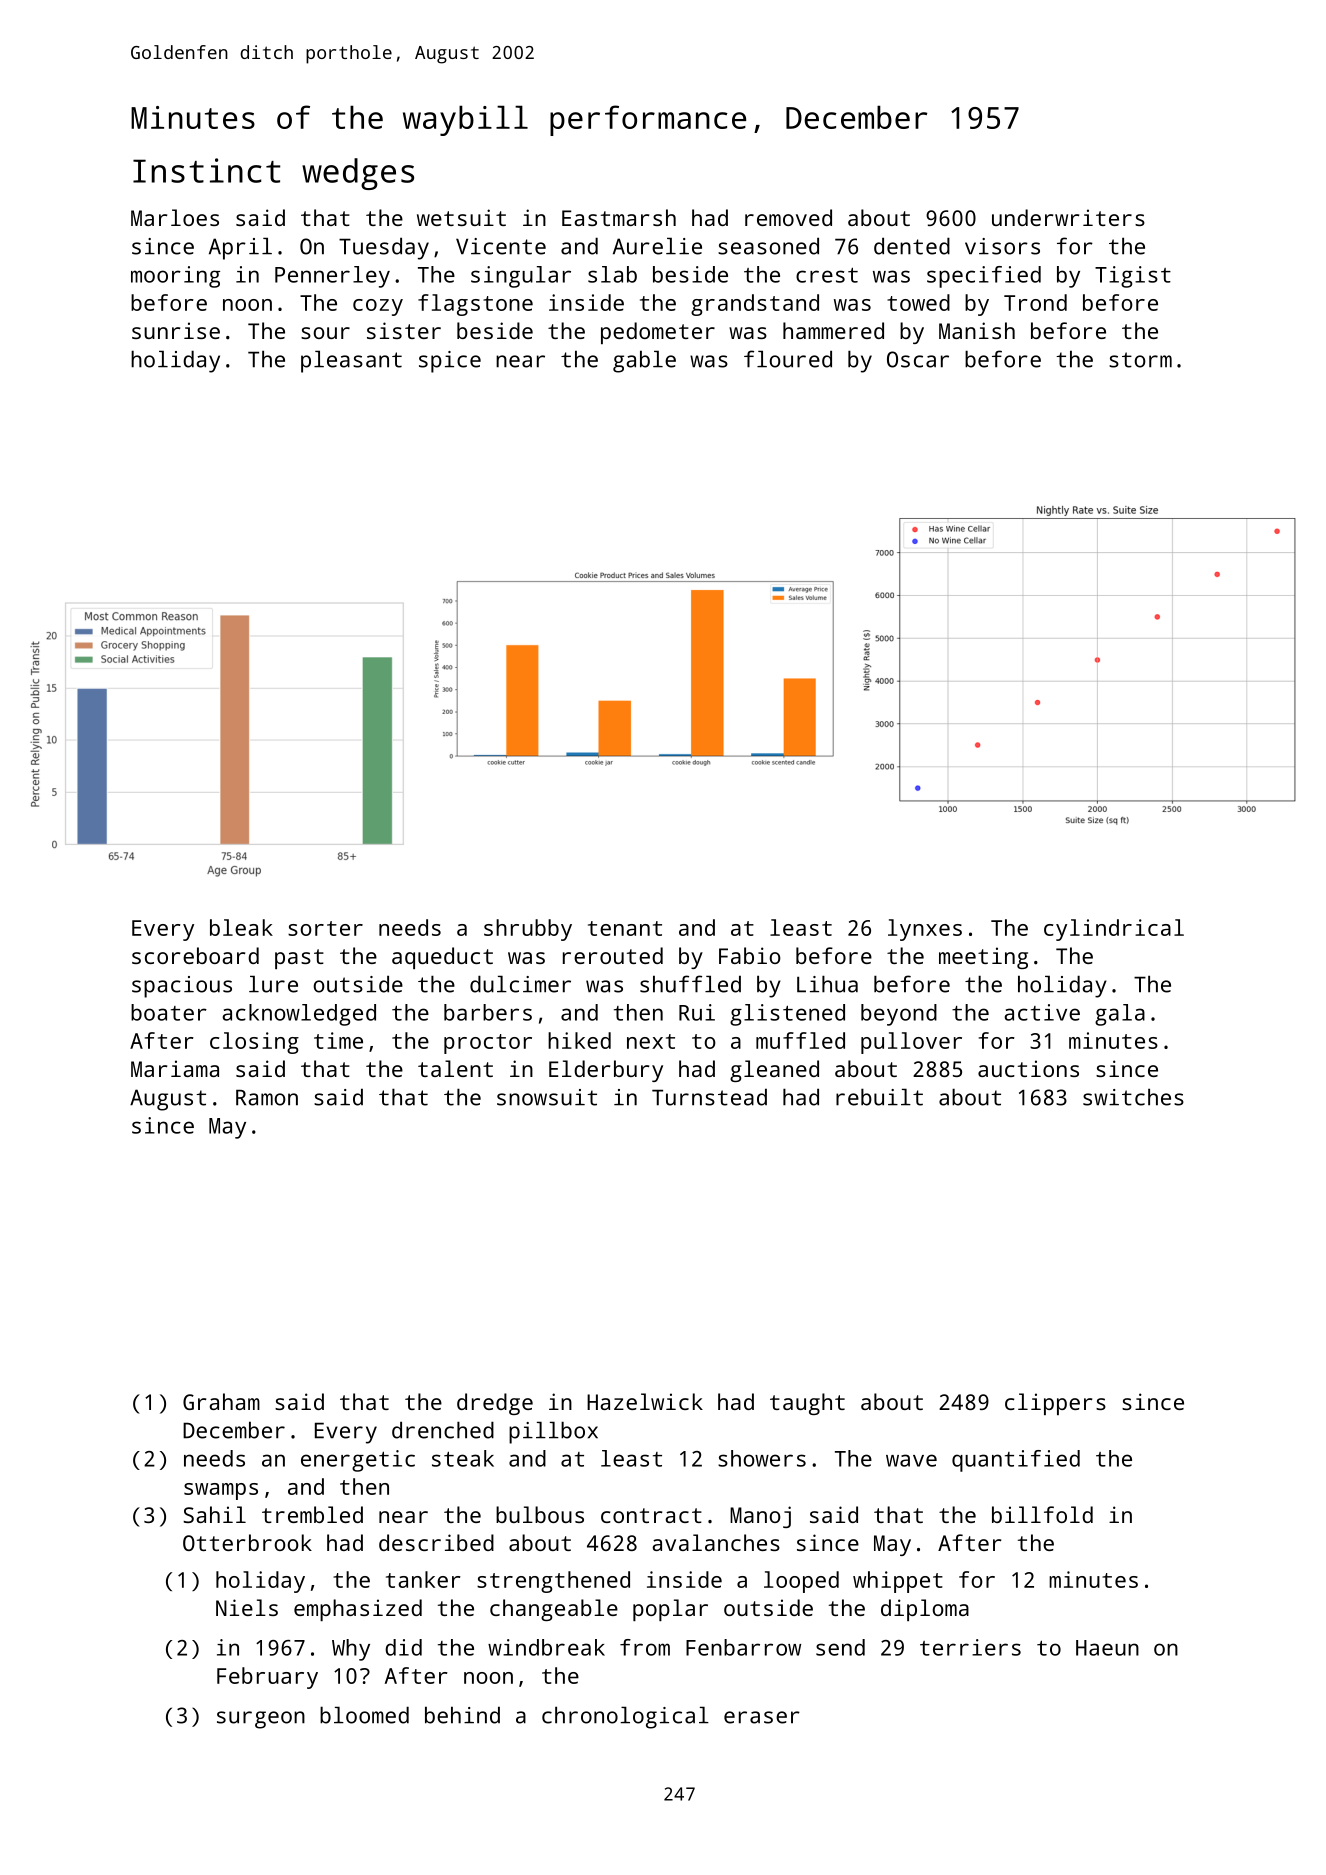 Image resolution: width=1326 pixels, height=1875 pixels. I want to click on Instinct, so click(206, 170).
